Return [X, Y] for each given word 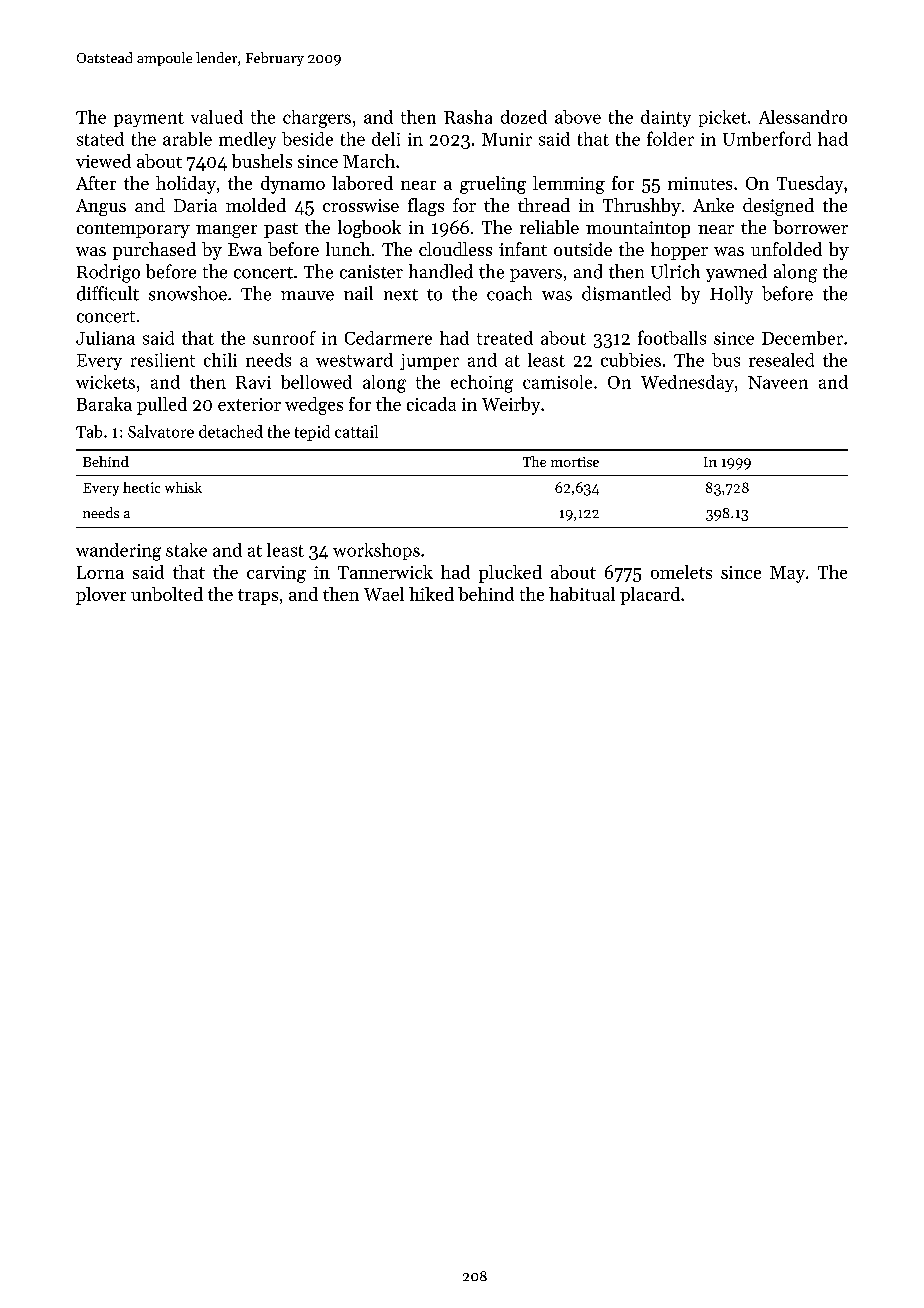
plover [101, 596]
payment [149, 119]
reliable [549, 227]
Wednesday [687, 383]
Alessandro [803, 117]
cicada [431, 404]
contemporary [133, 230]
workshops [376, 551]
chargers [317, 119]
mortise [575, 462]
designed [778, 207]
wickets [105, 382]
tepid [312, 433]
